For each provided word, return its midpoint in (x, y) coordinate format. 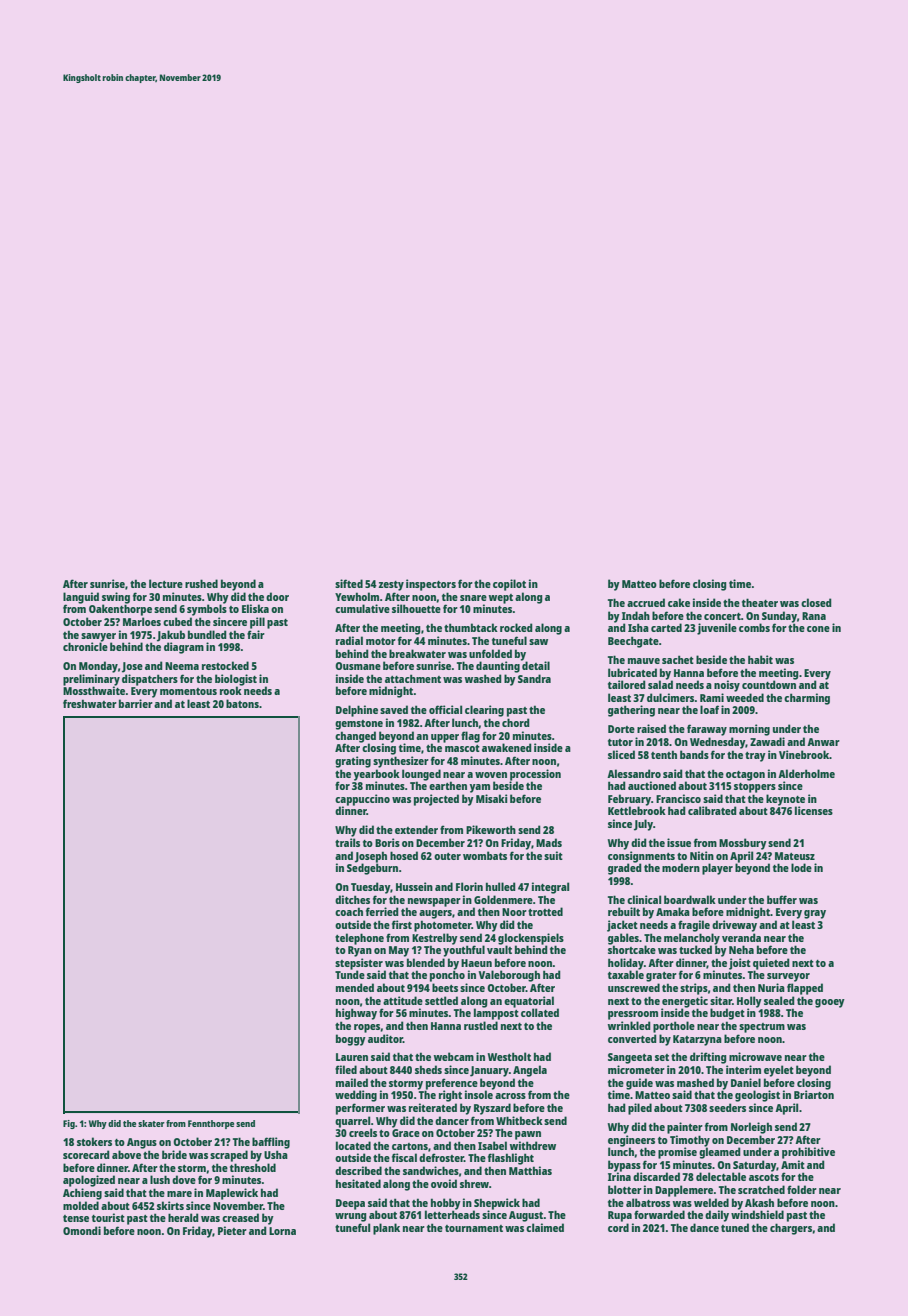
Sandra (534, 678)
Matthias (530, 1170)
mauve (644, 661)
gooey (830, 1003)
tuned (735, 1227)
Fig (69, 1124)
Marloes (142, 621)
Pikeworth (491, 829)
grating (353, 762)
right (450, 1096)
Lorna (282, 1231)
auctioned (652, 785)
